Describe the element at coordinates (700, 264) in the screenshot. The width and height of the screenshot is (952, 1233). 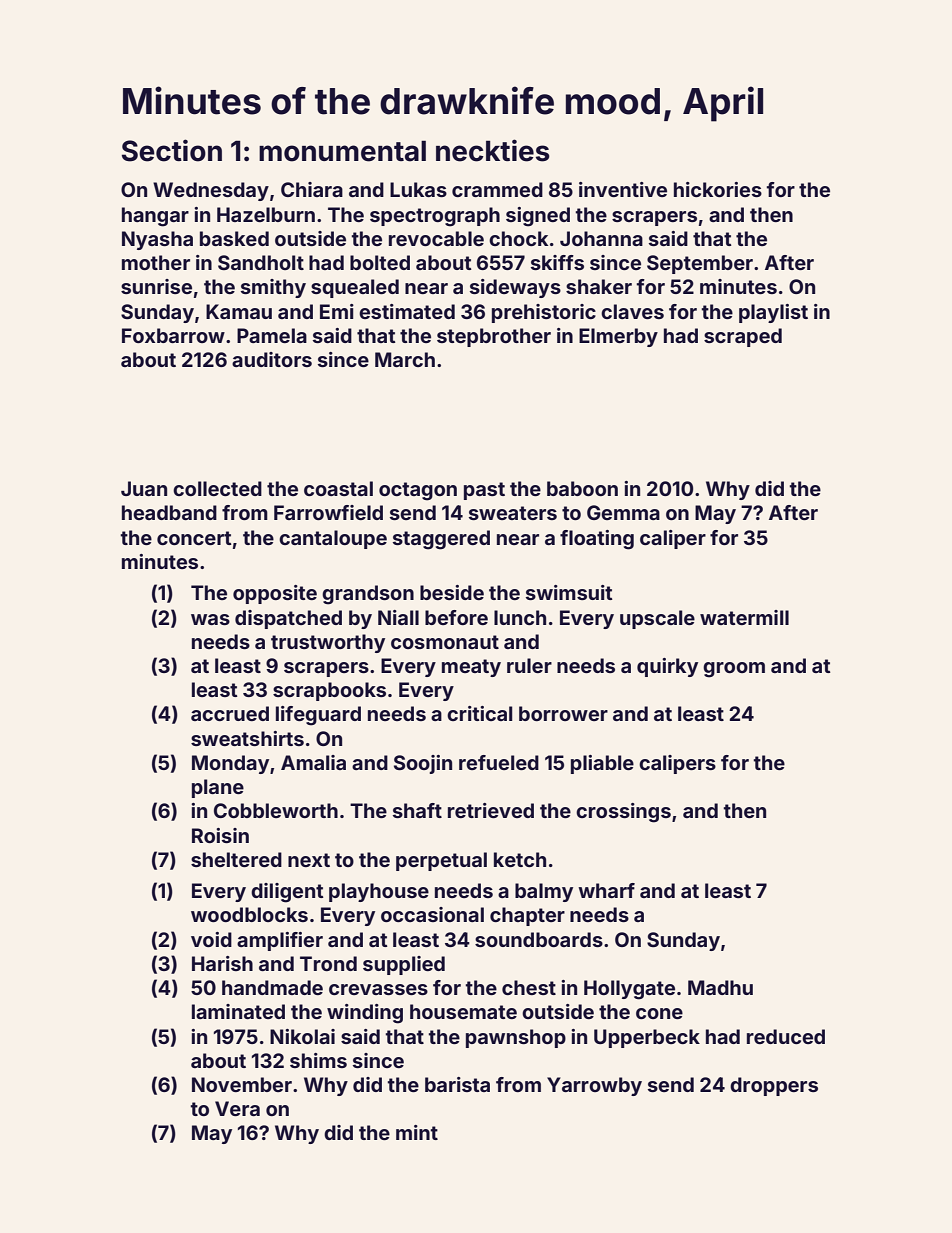
I see `September` at that location.
